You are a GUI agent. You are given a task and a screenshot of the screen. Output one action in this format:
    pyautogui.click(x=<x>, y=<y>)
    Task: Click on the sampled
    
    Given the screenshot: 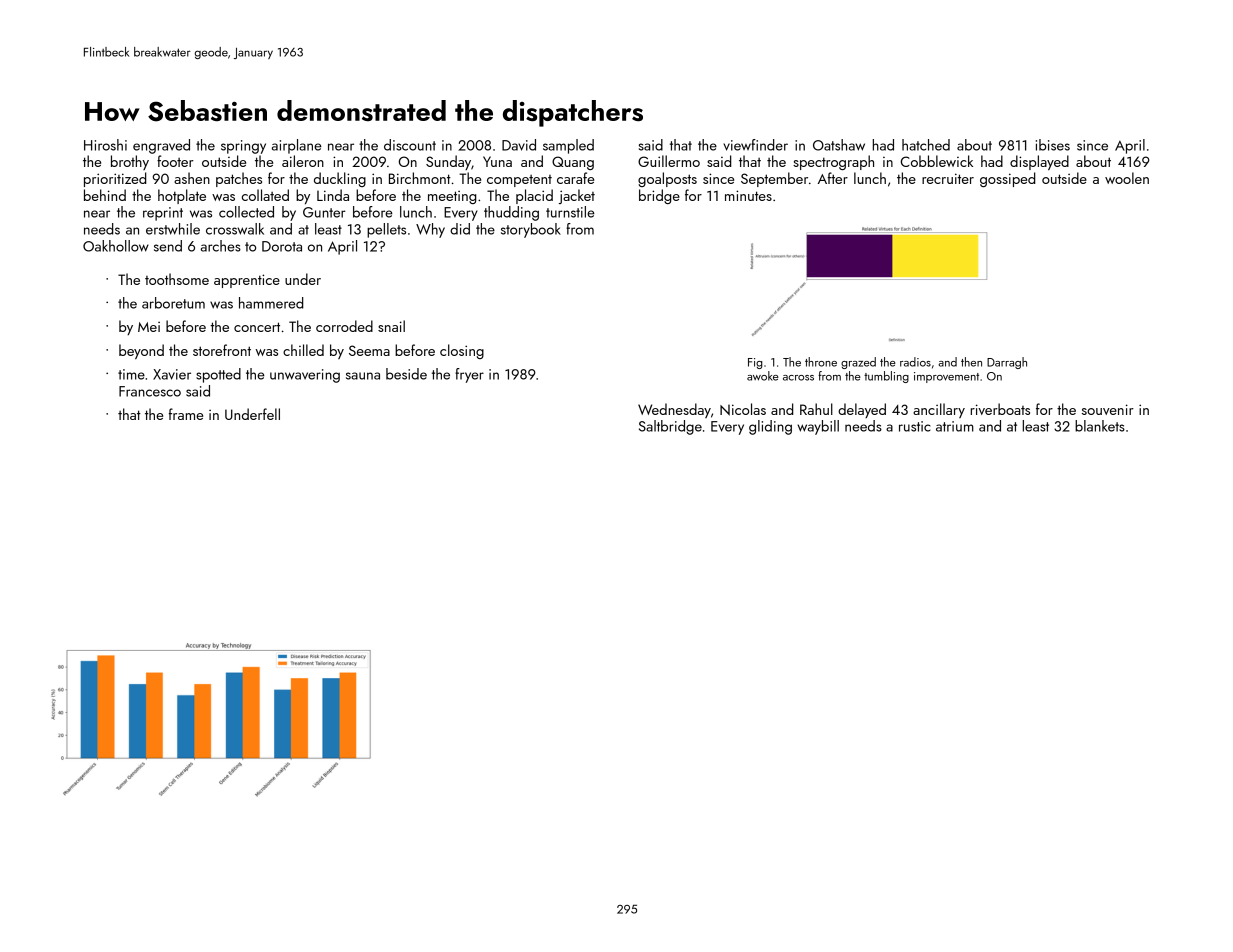 What is the action you would take?
    pyautogui.click(x=568, y=146)
